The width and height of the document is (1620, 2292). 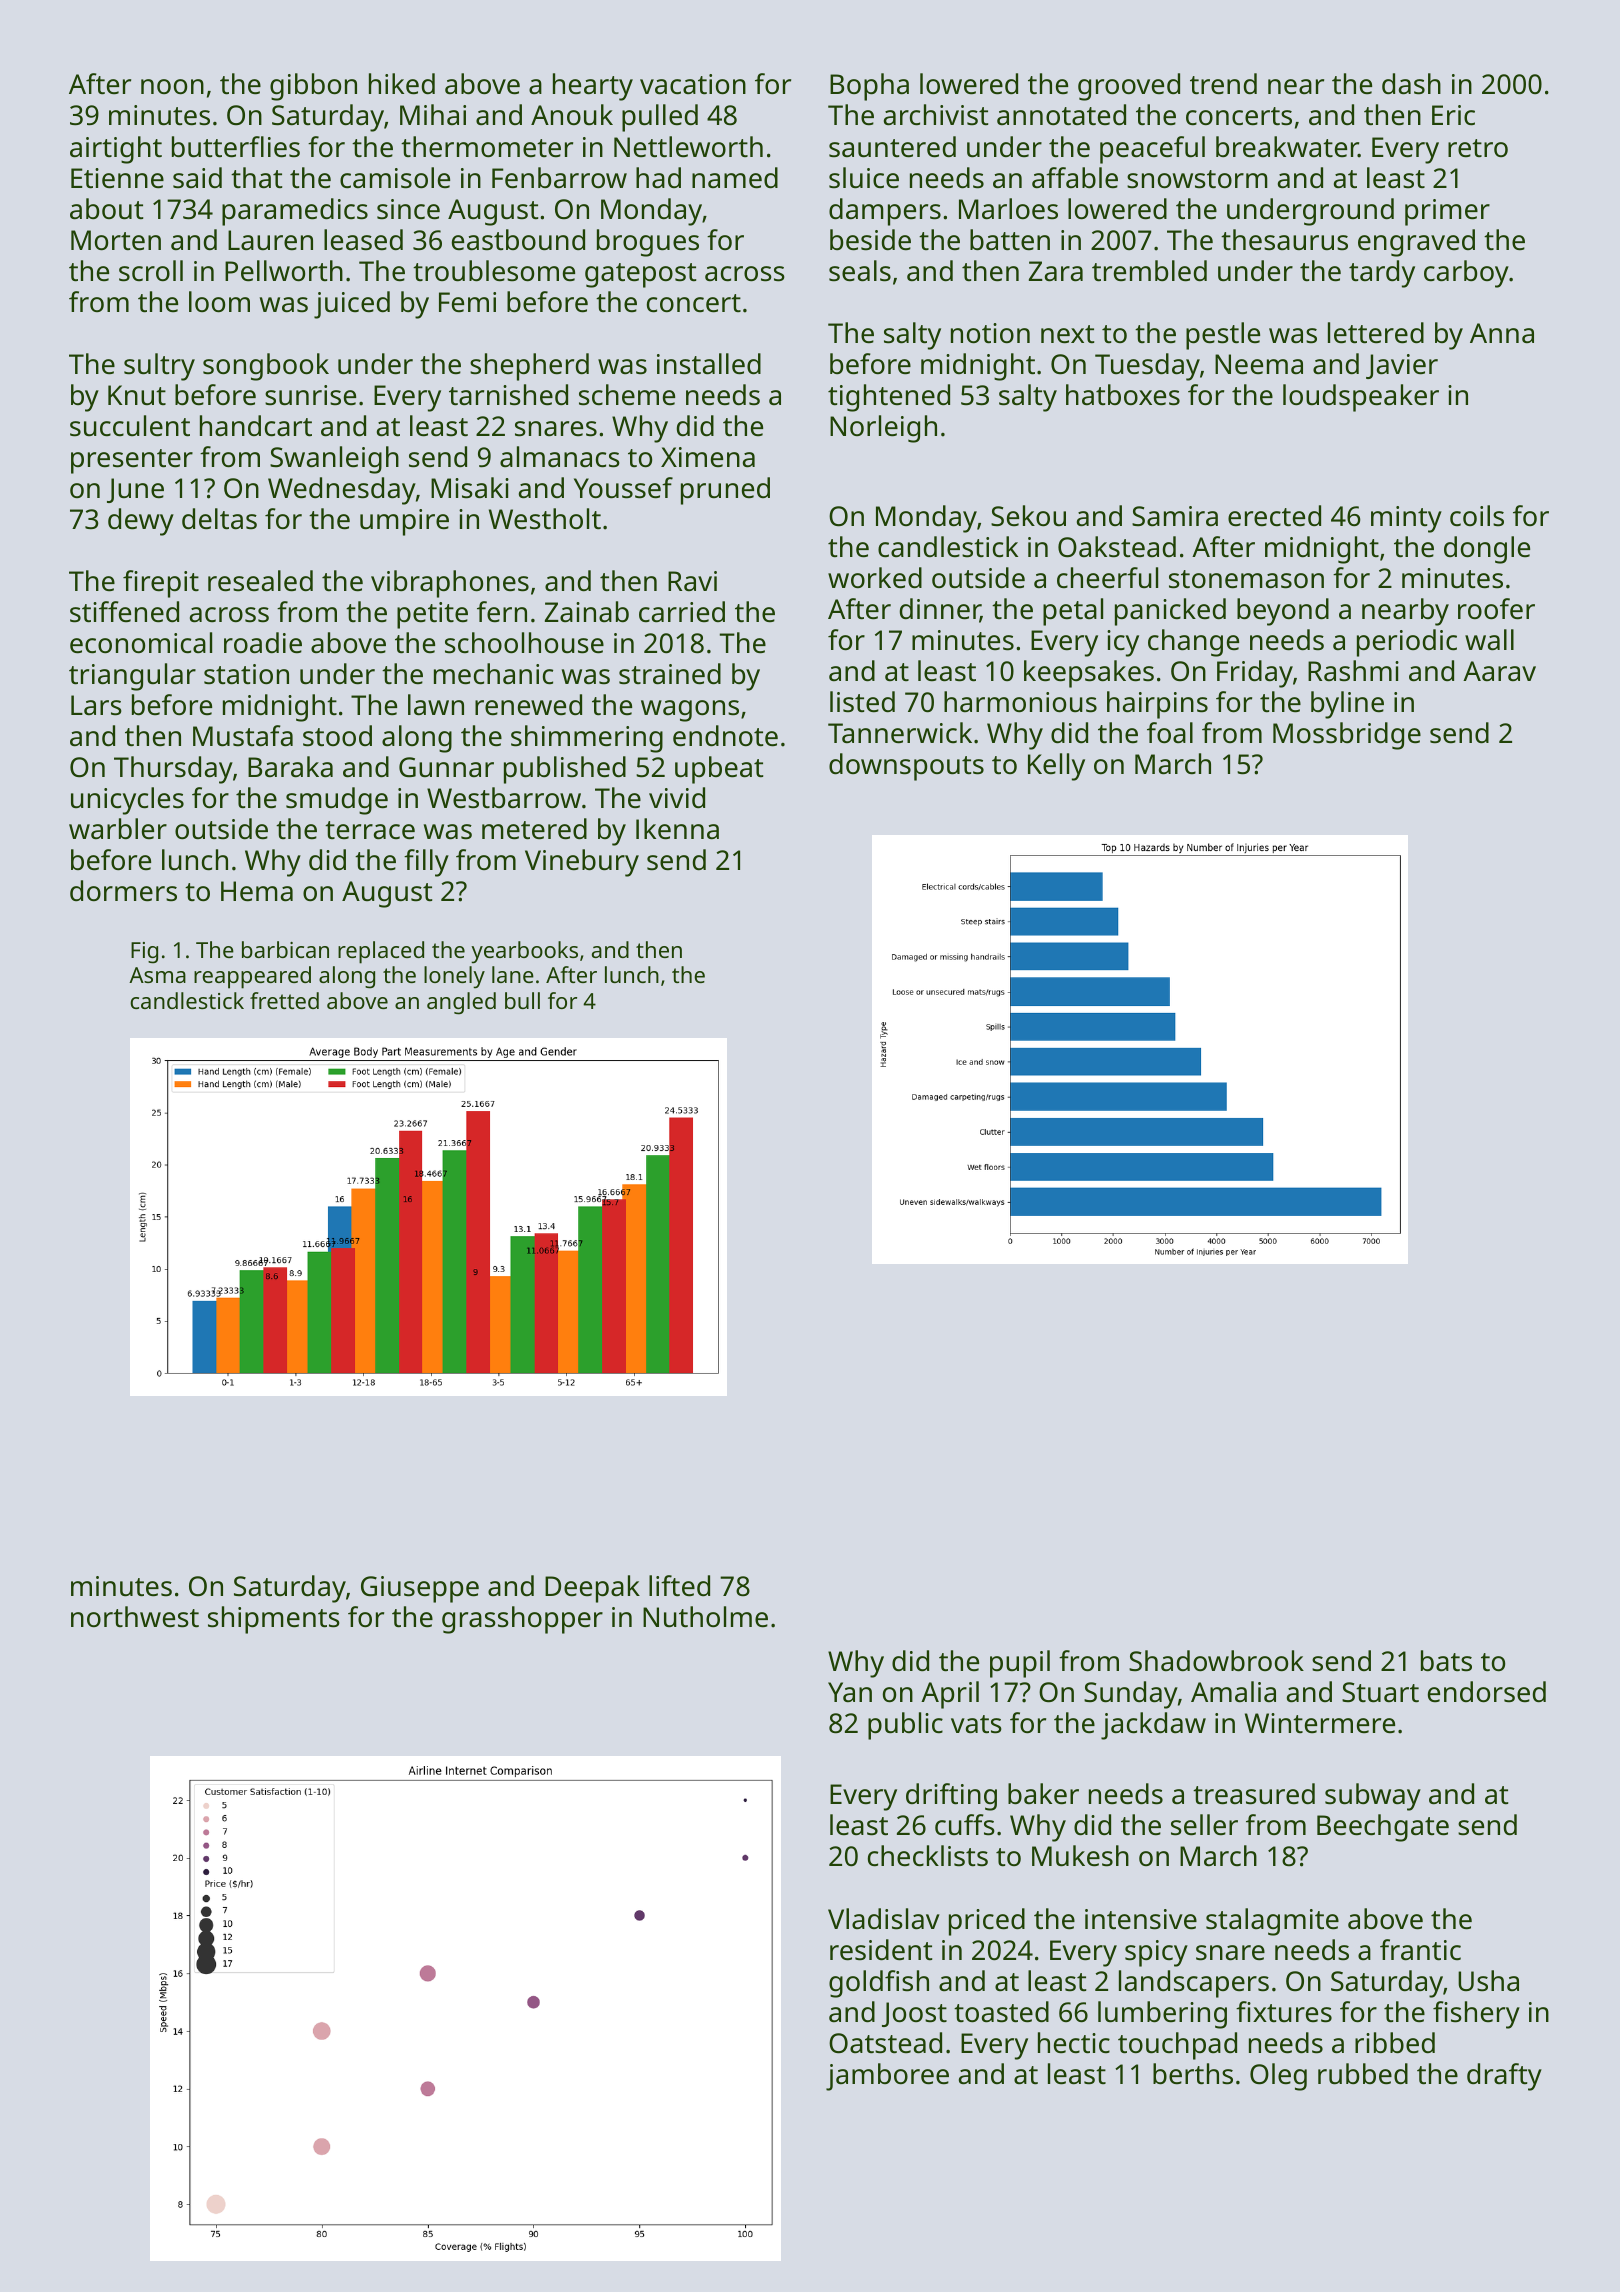 What do you see at coordinates (1056, 767) in the document?
I see `Kelly` at bounding box center [1056, 767].
